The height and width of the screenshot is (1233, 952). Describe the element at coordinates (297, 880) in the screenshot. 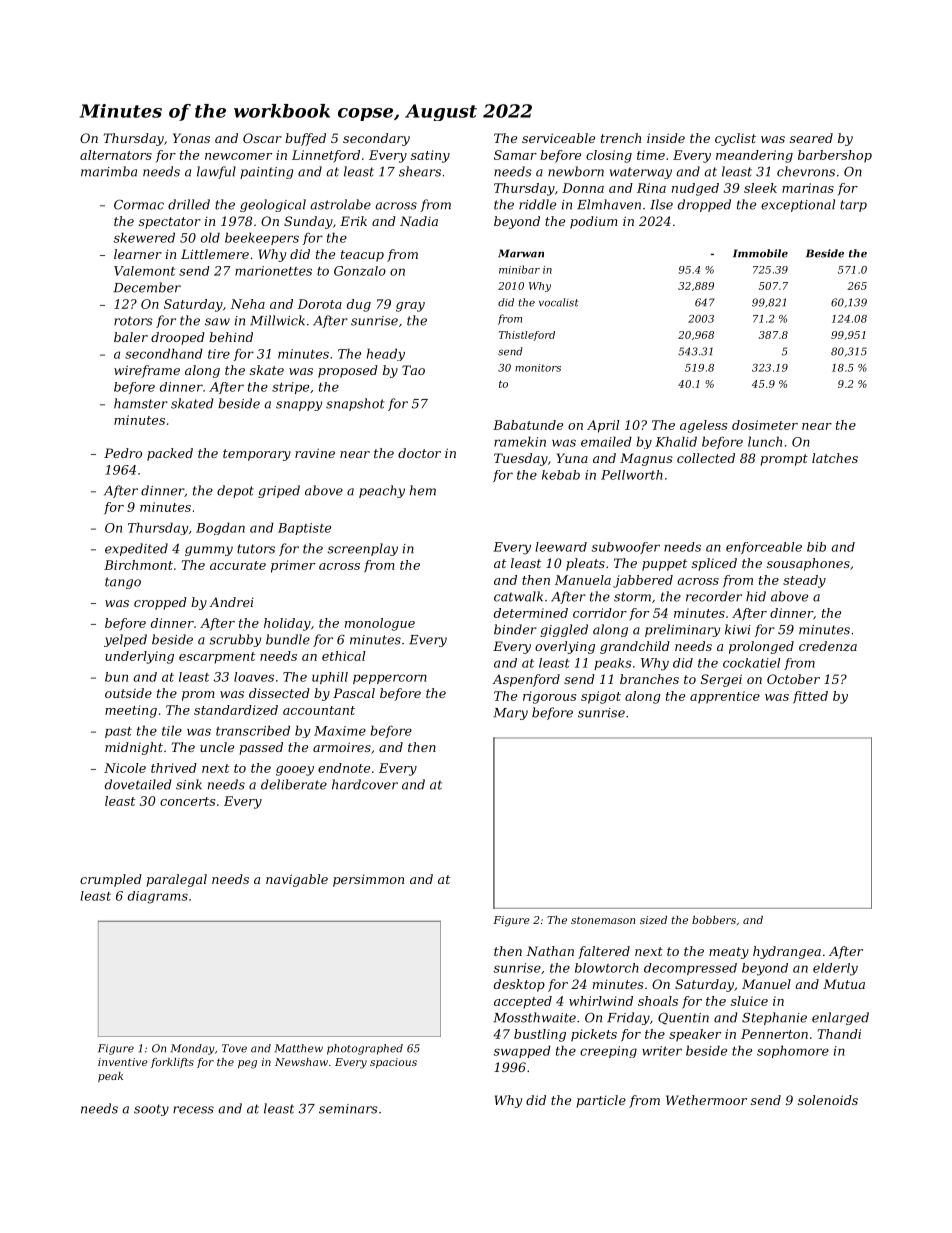

I see `navigable` at that location.
